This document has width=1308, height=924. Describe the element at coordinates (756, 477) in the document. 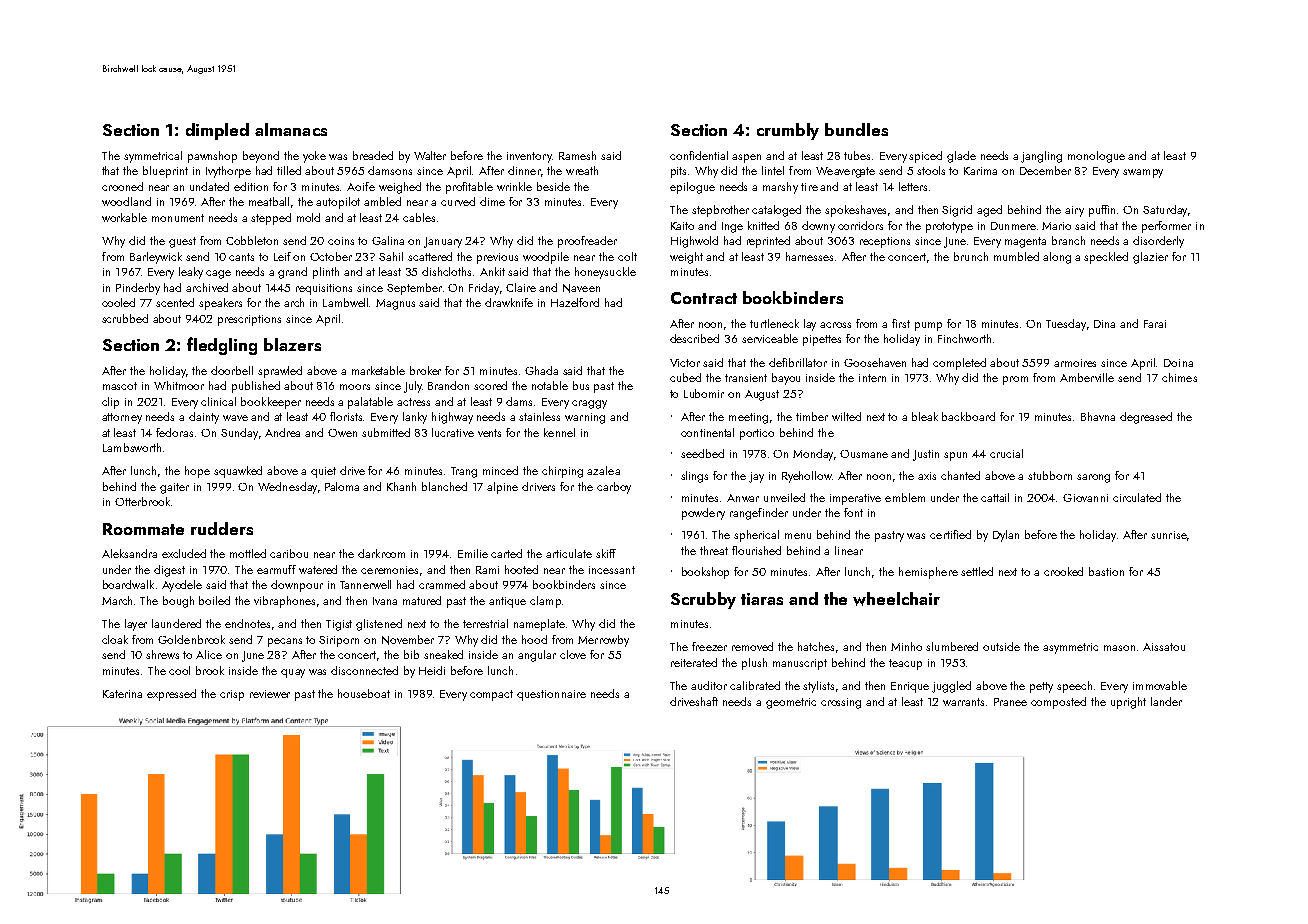

I see `jay` at that location.
